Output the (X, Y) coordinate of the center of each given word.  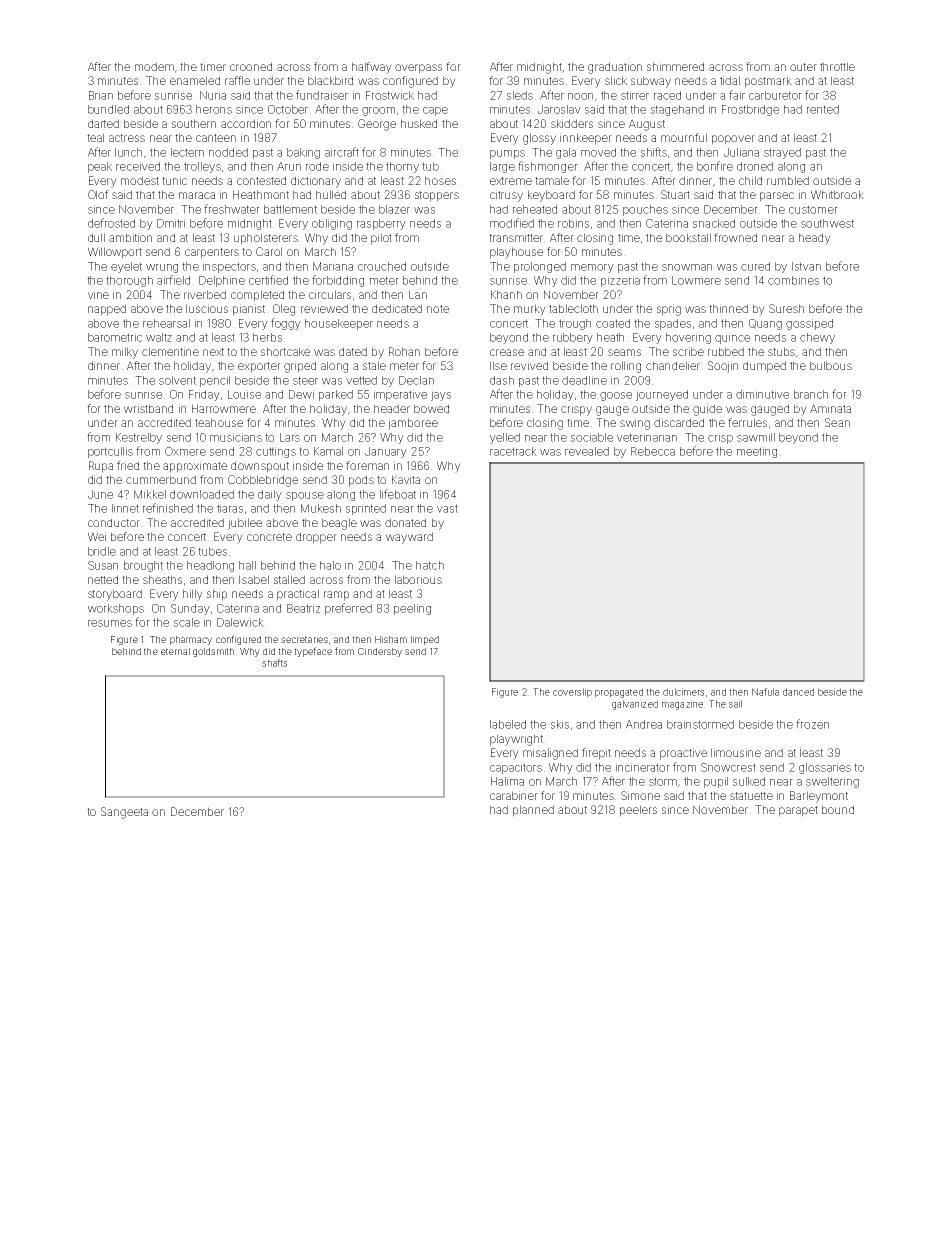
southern (194, 123)
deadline (584, 380)
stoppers (437, 196)
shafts (274, 663)
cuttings (276, 452)
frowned (735, 237)
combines (793, 280)
